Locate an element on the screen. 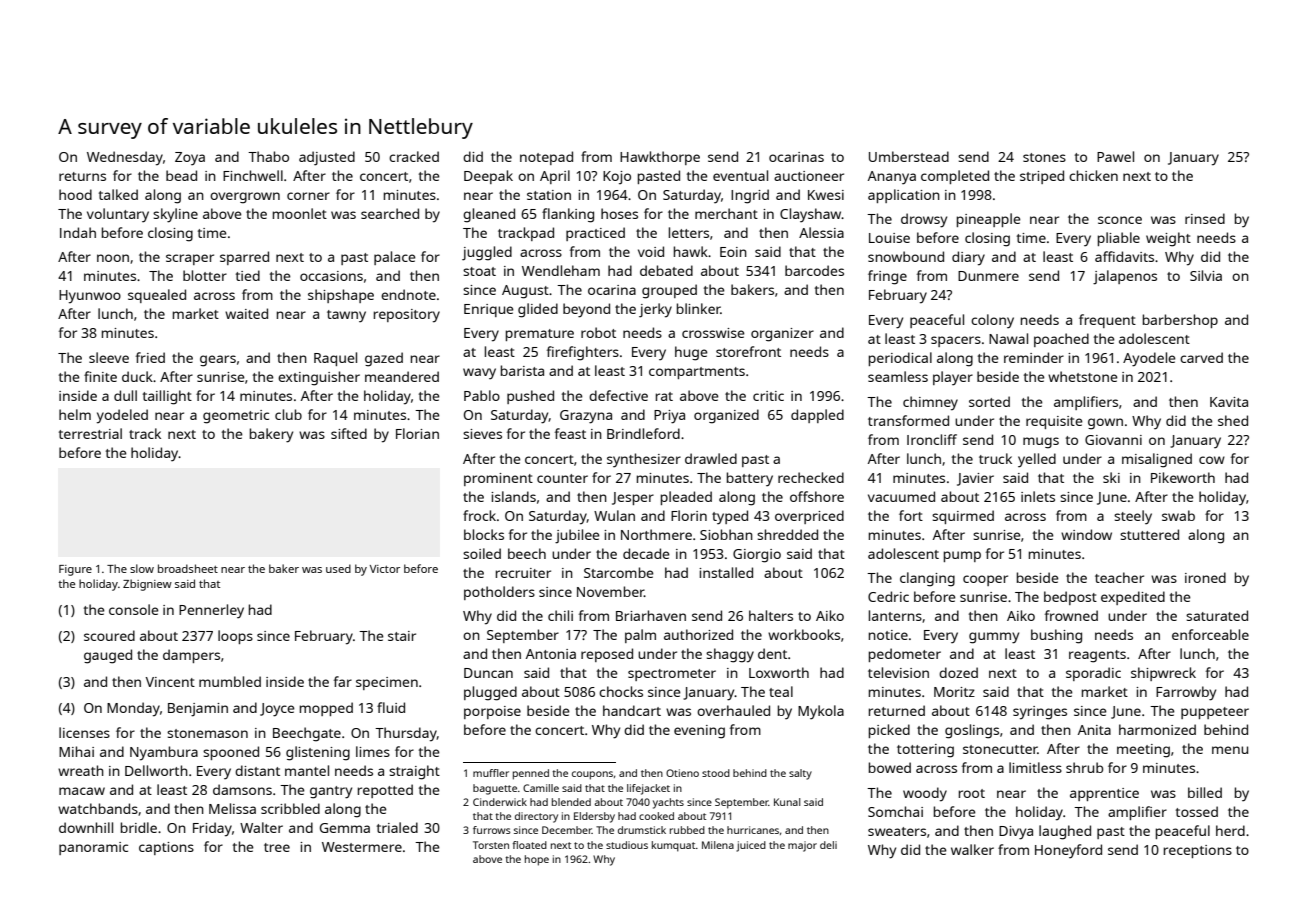 The height and width of the screenshot is (924, 1308). blotter is located at coordinates (205, 275).
